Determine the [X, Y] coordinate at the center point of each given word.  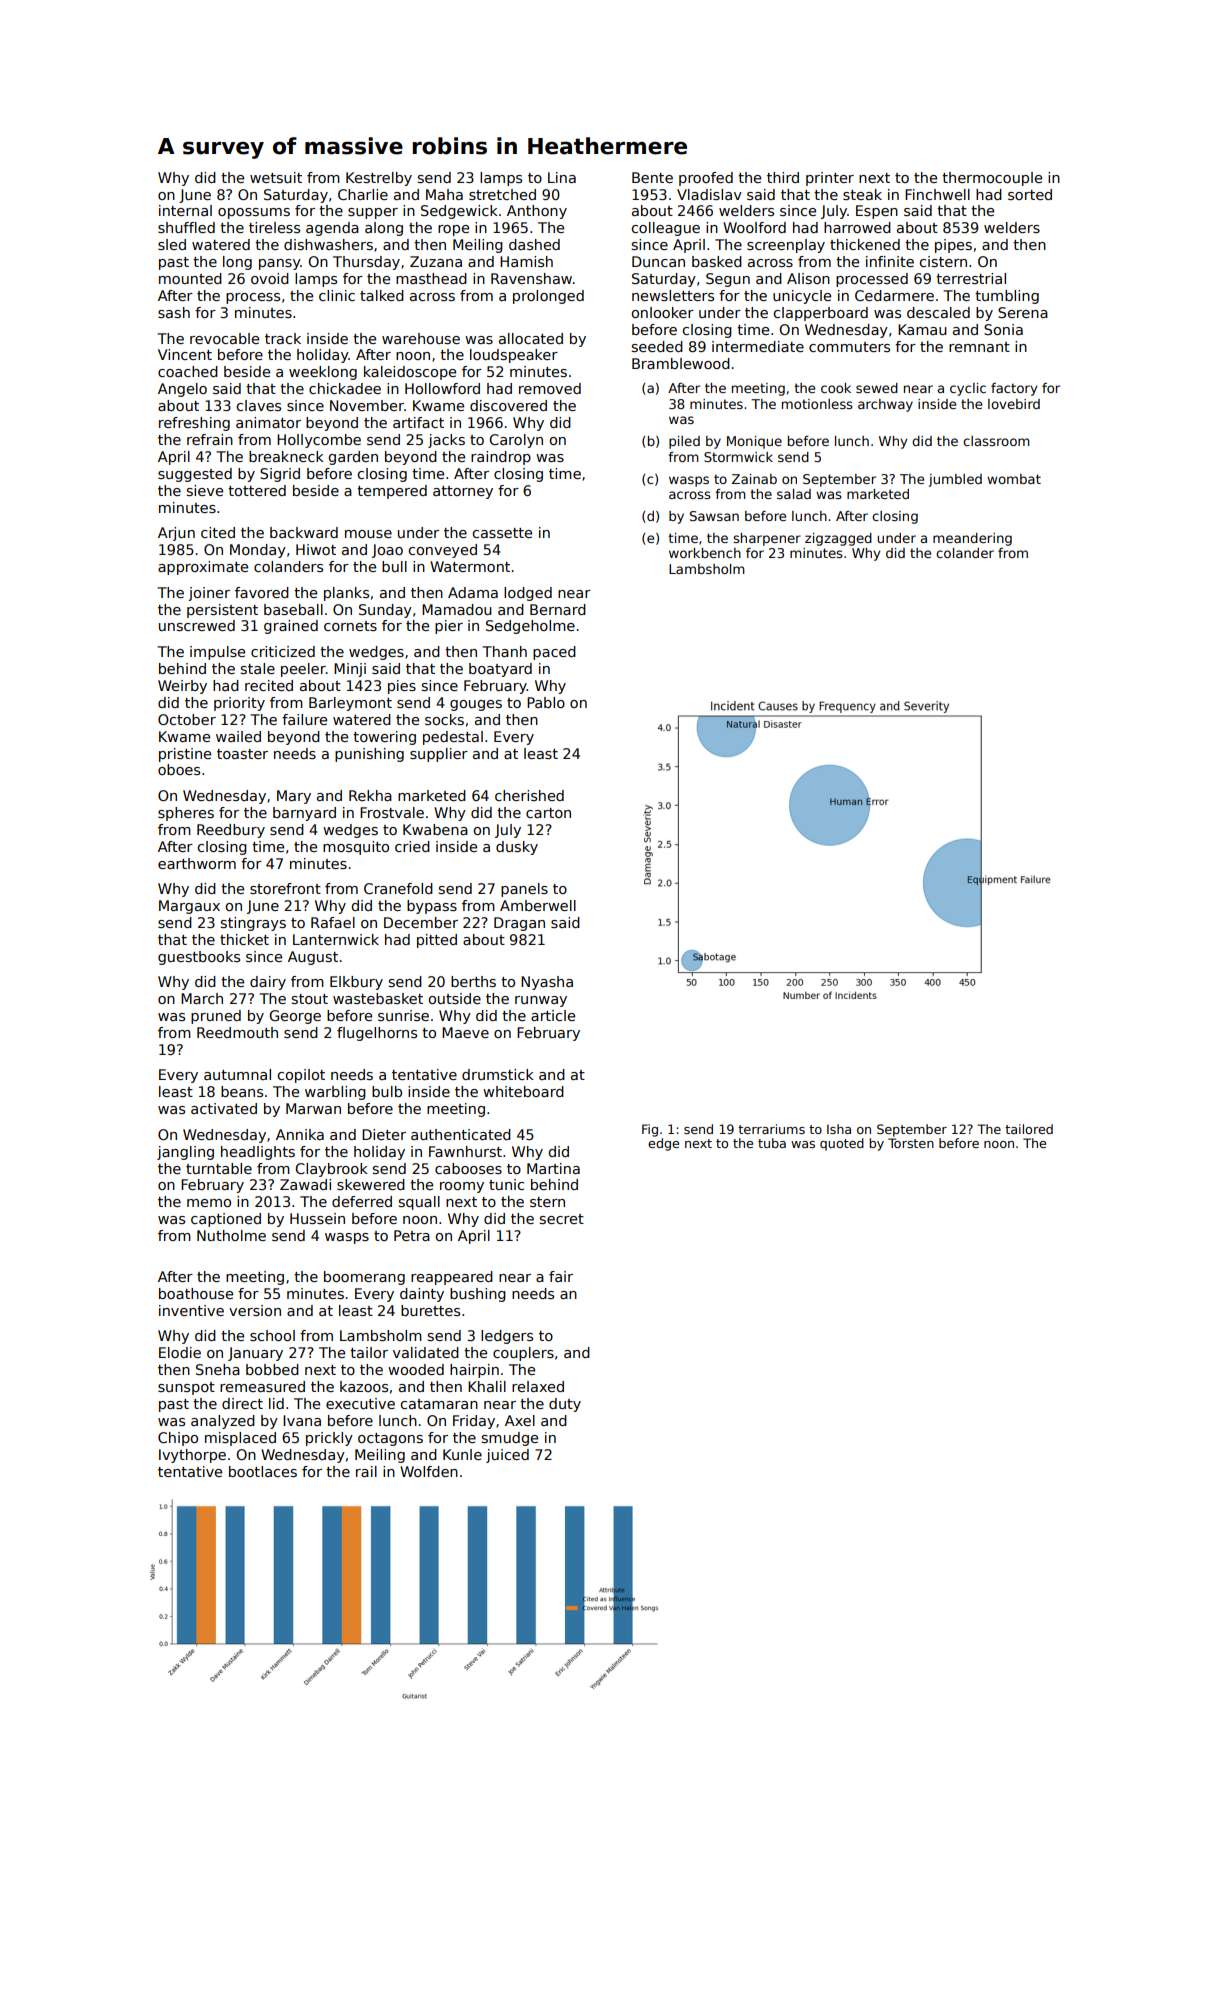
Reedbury [231, 831]
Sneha [218, 1369]
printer [830, 179]
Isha [839, 1129]
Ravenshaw [531, 278]
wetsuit [276, 177]
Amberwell [538, 905]
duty [565, 1405]
